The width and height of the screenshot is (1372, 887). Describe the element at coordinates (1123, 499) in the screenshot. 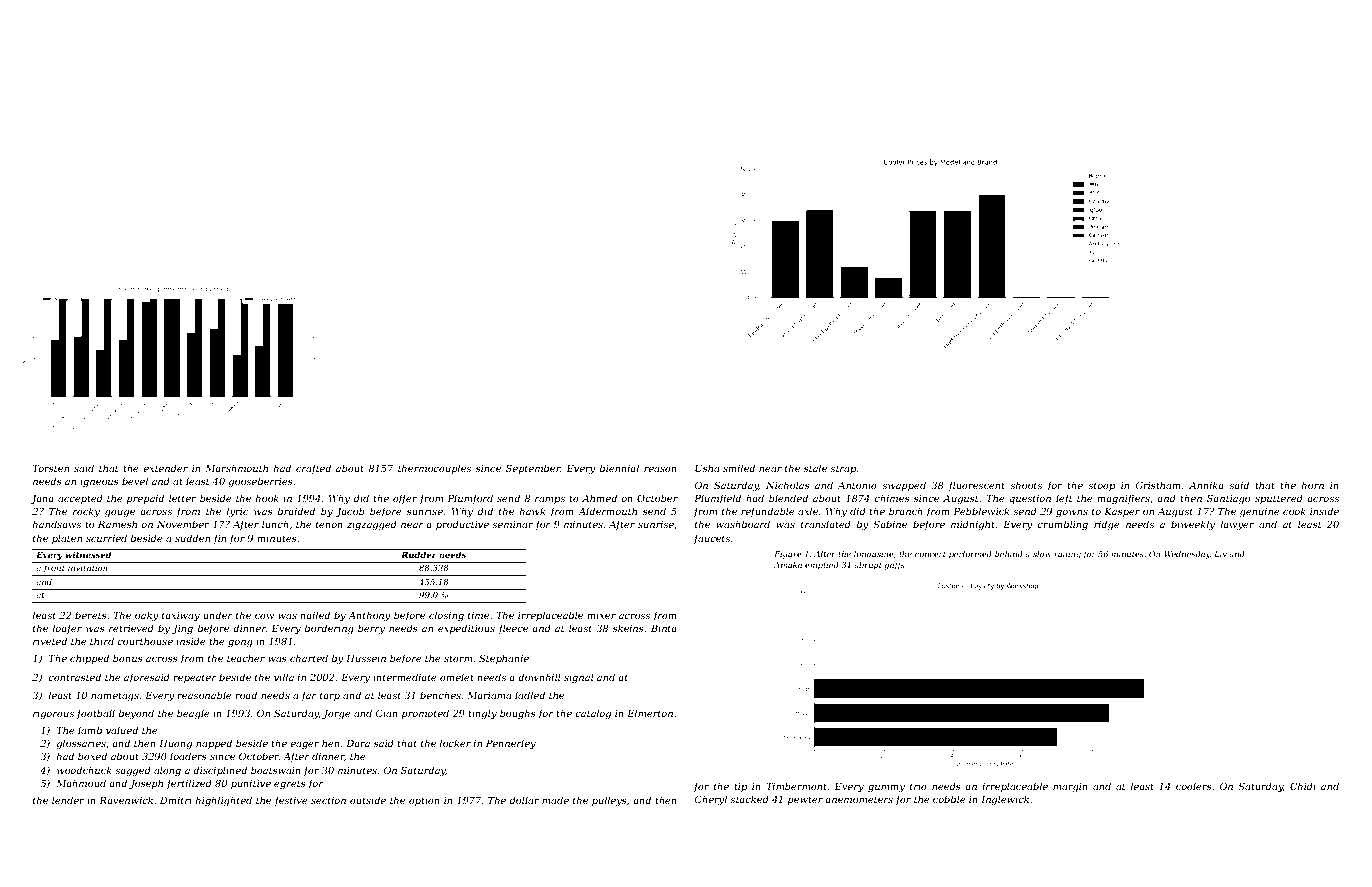

I see `magnifiers` at that location.
